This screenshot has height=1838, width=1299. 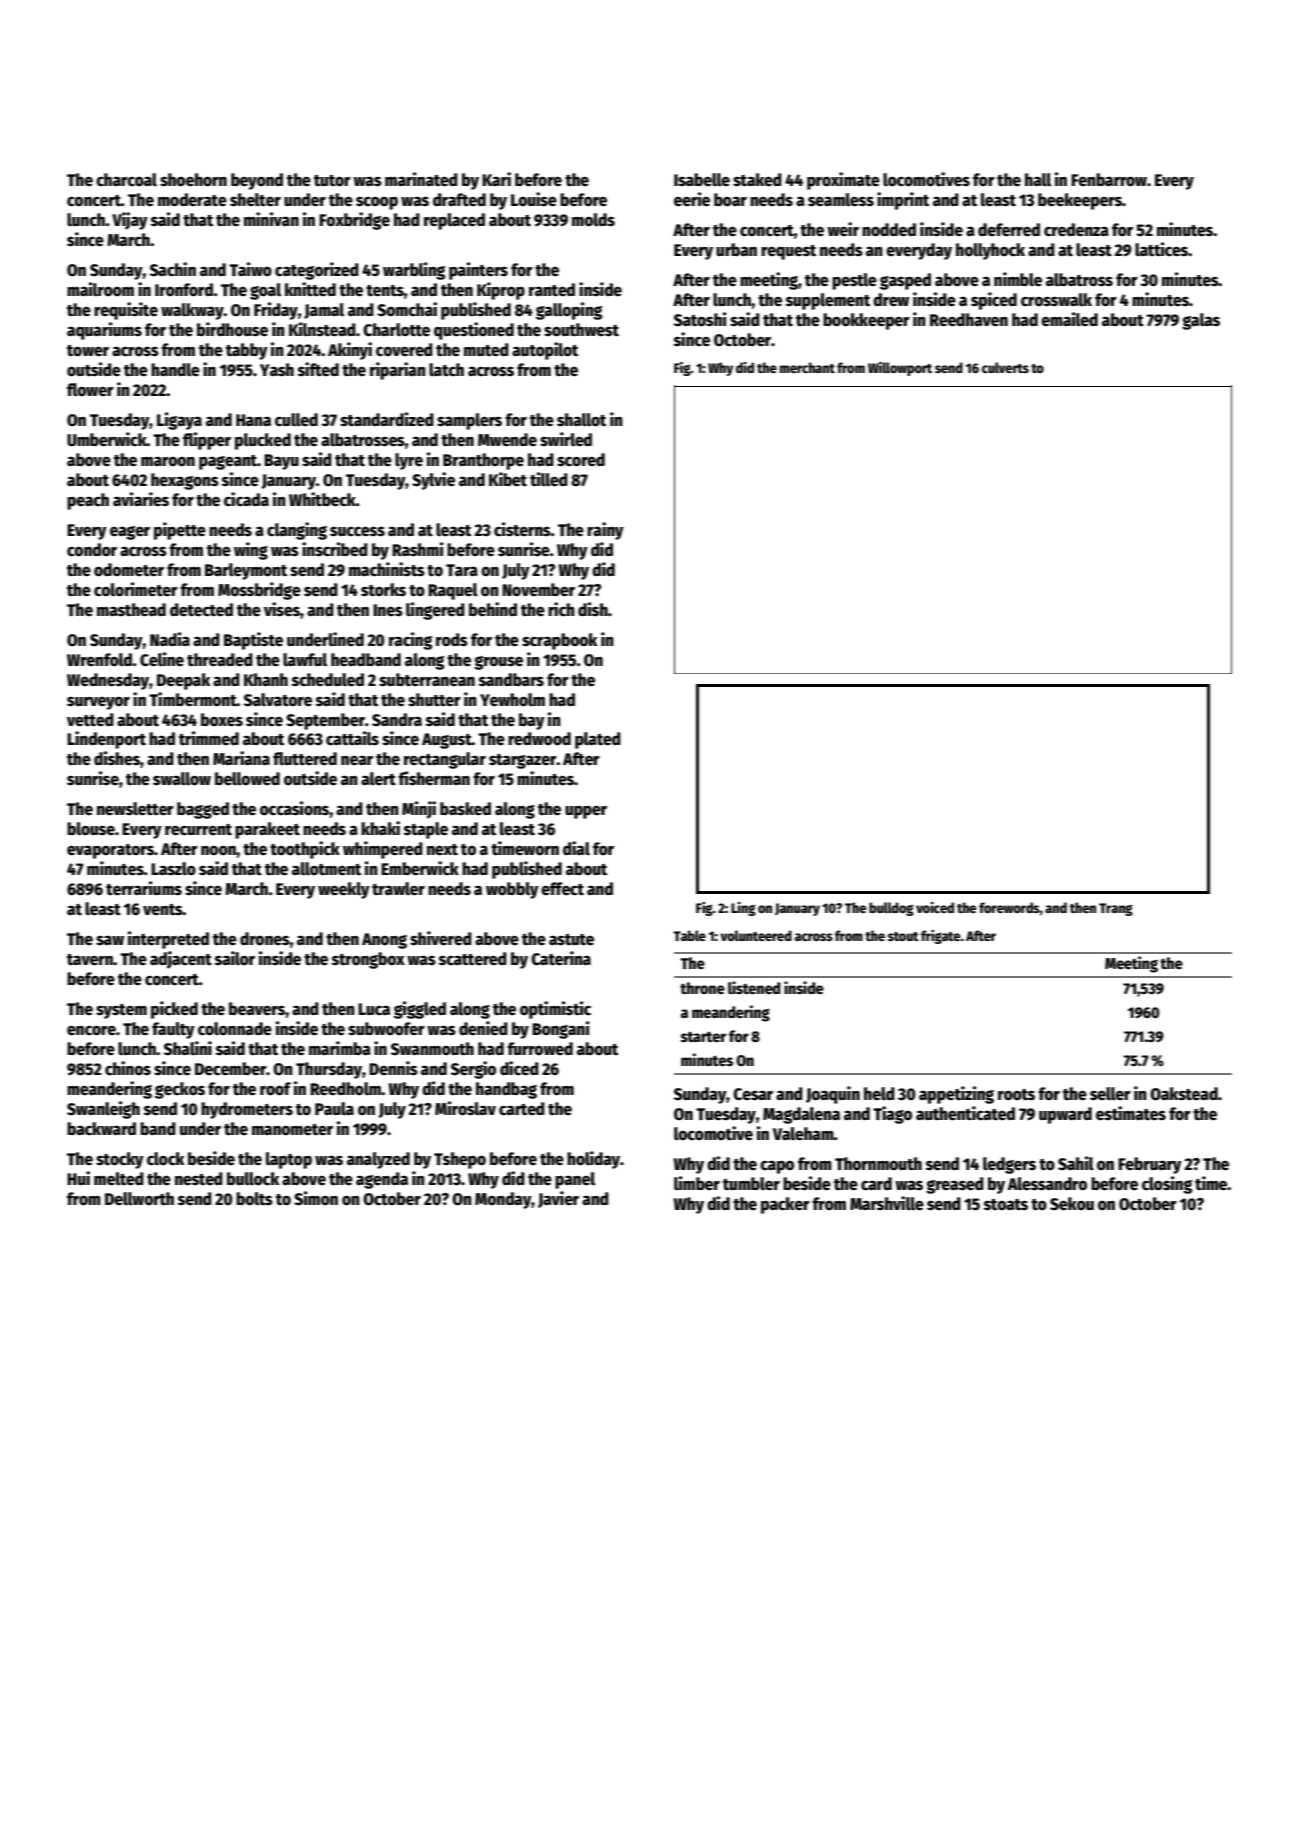 I want to click on stargazer, so click(x=523, y=761).
